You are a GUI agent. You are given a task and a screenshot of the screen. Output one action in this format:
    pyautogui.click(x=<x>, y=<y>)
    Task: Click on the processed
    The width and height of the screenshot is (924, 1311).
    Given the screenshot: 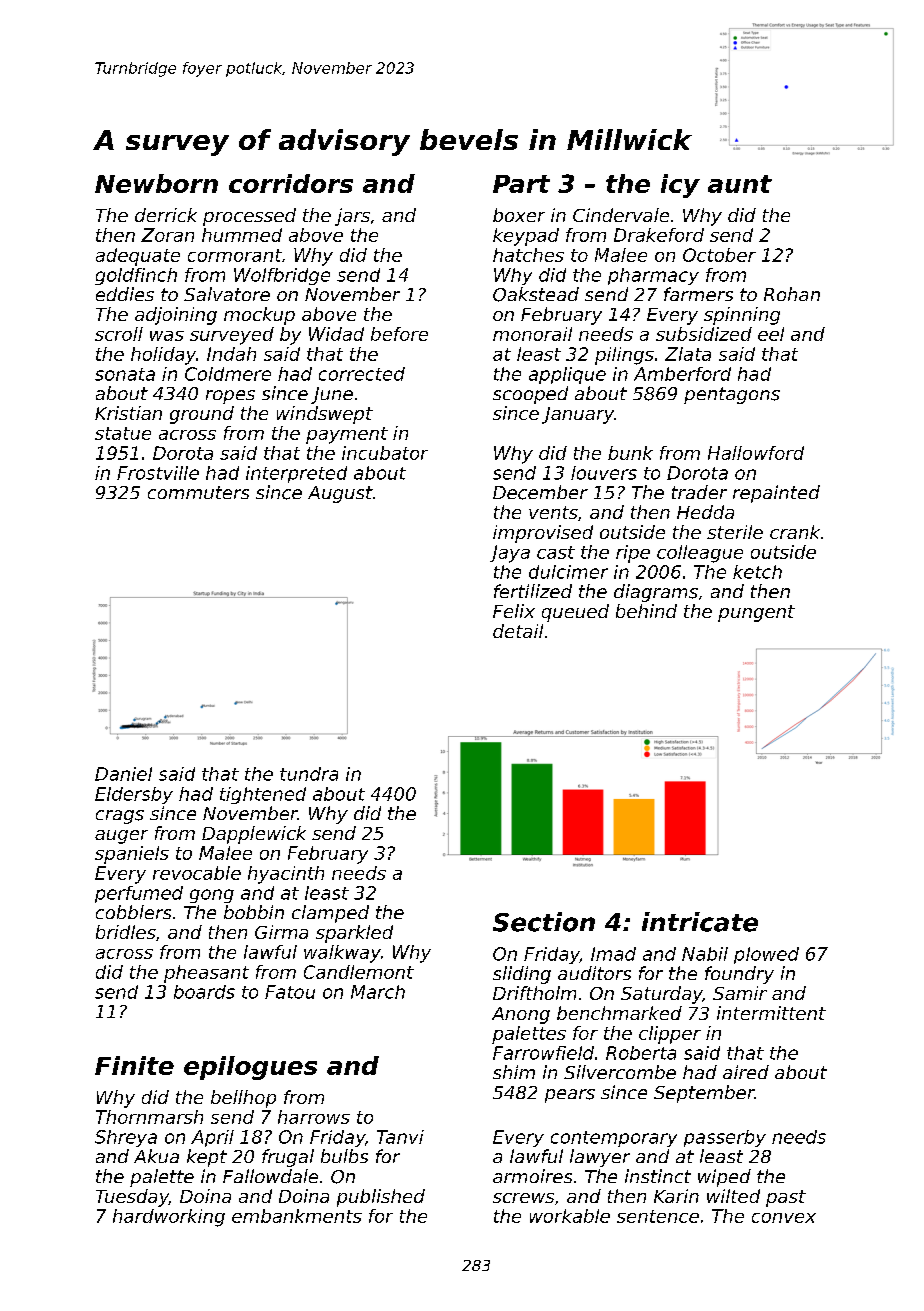 What is the action you would take?
    pyautogui.click(x=249, y=217)
